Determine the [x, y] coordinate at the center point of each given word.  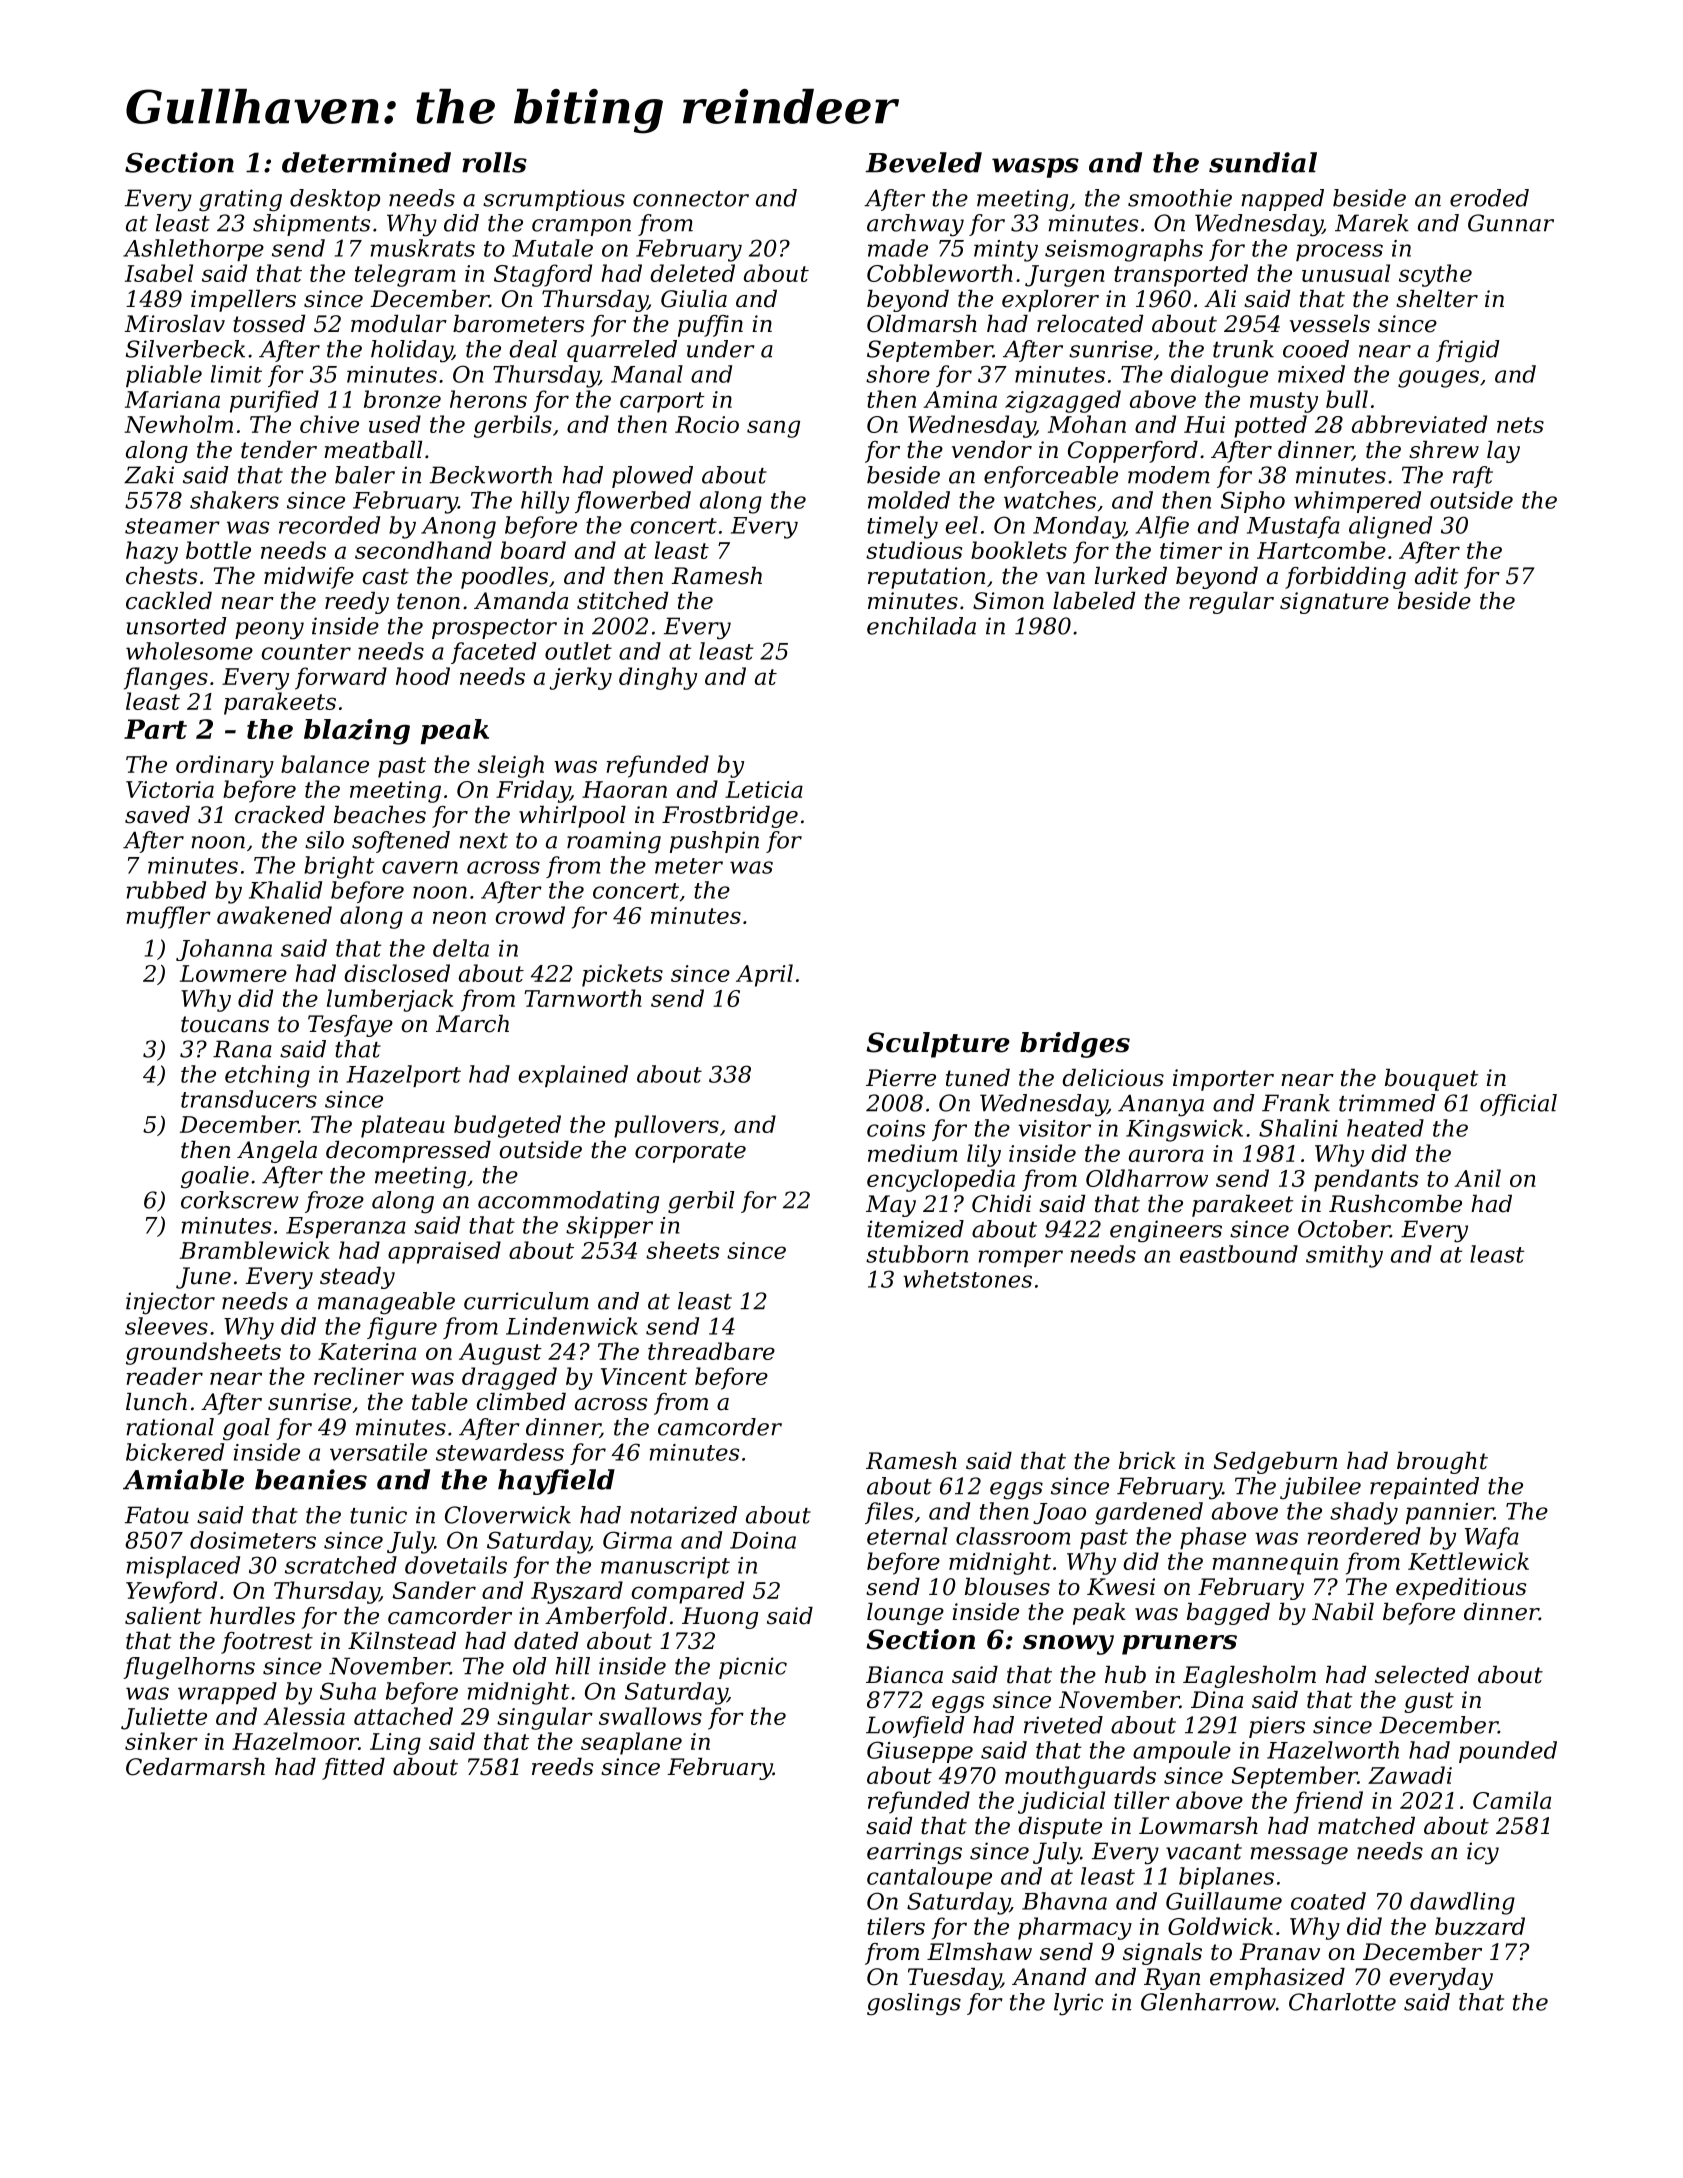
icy [1483, 1853]
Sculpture [938, 1045]
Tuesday [954, 1979]
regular [1231, 603]
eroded [1489, 198]
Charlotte [1342, 2002]
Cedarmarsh [195, 1767]
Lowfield [915, 1727]
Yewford [171, 1592]
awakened [274, 915]
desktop [335, 200]
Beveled [924, 162]
